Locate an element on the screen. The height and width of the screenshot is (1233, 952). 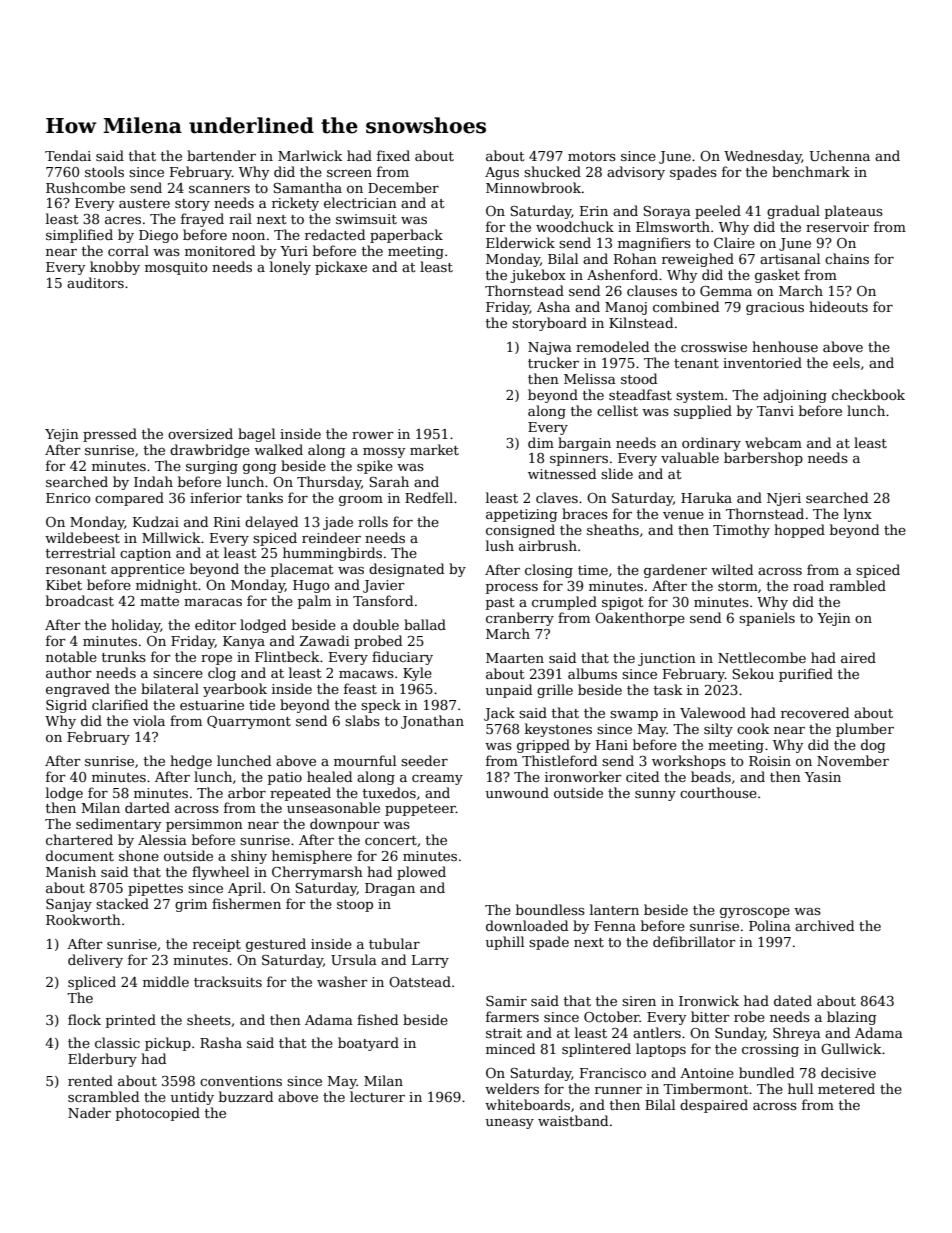
tracksuits is located at coordinates (228, 981).
